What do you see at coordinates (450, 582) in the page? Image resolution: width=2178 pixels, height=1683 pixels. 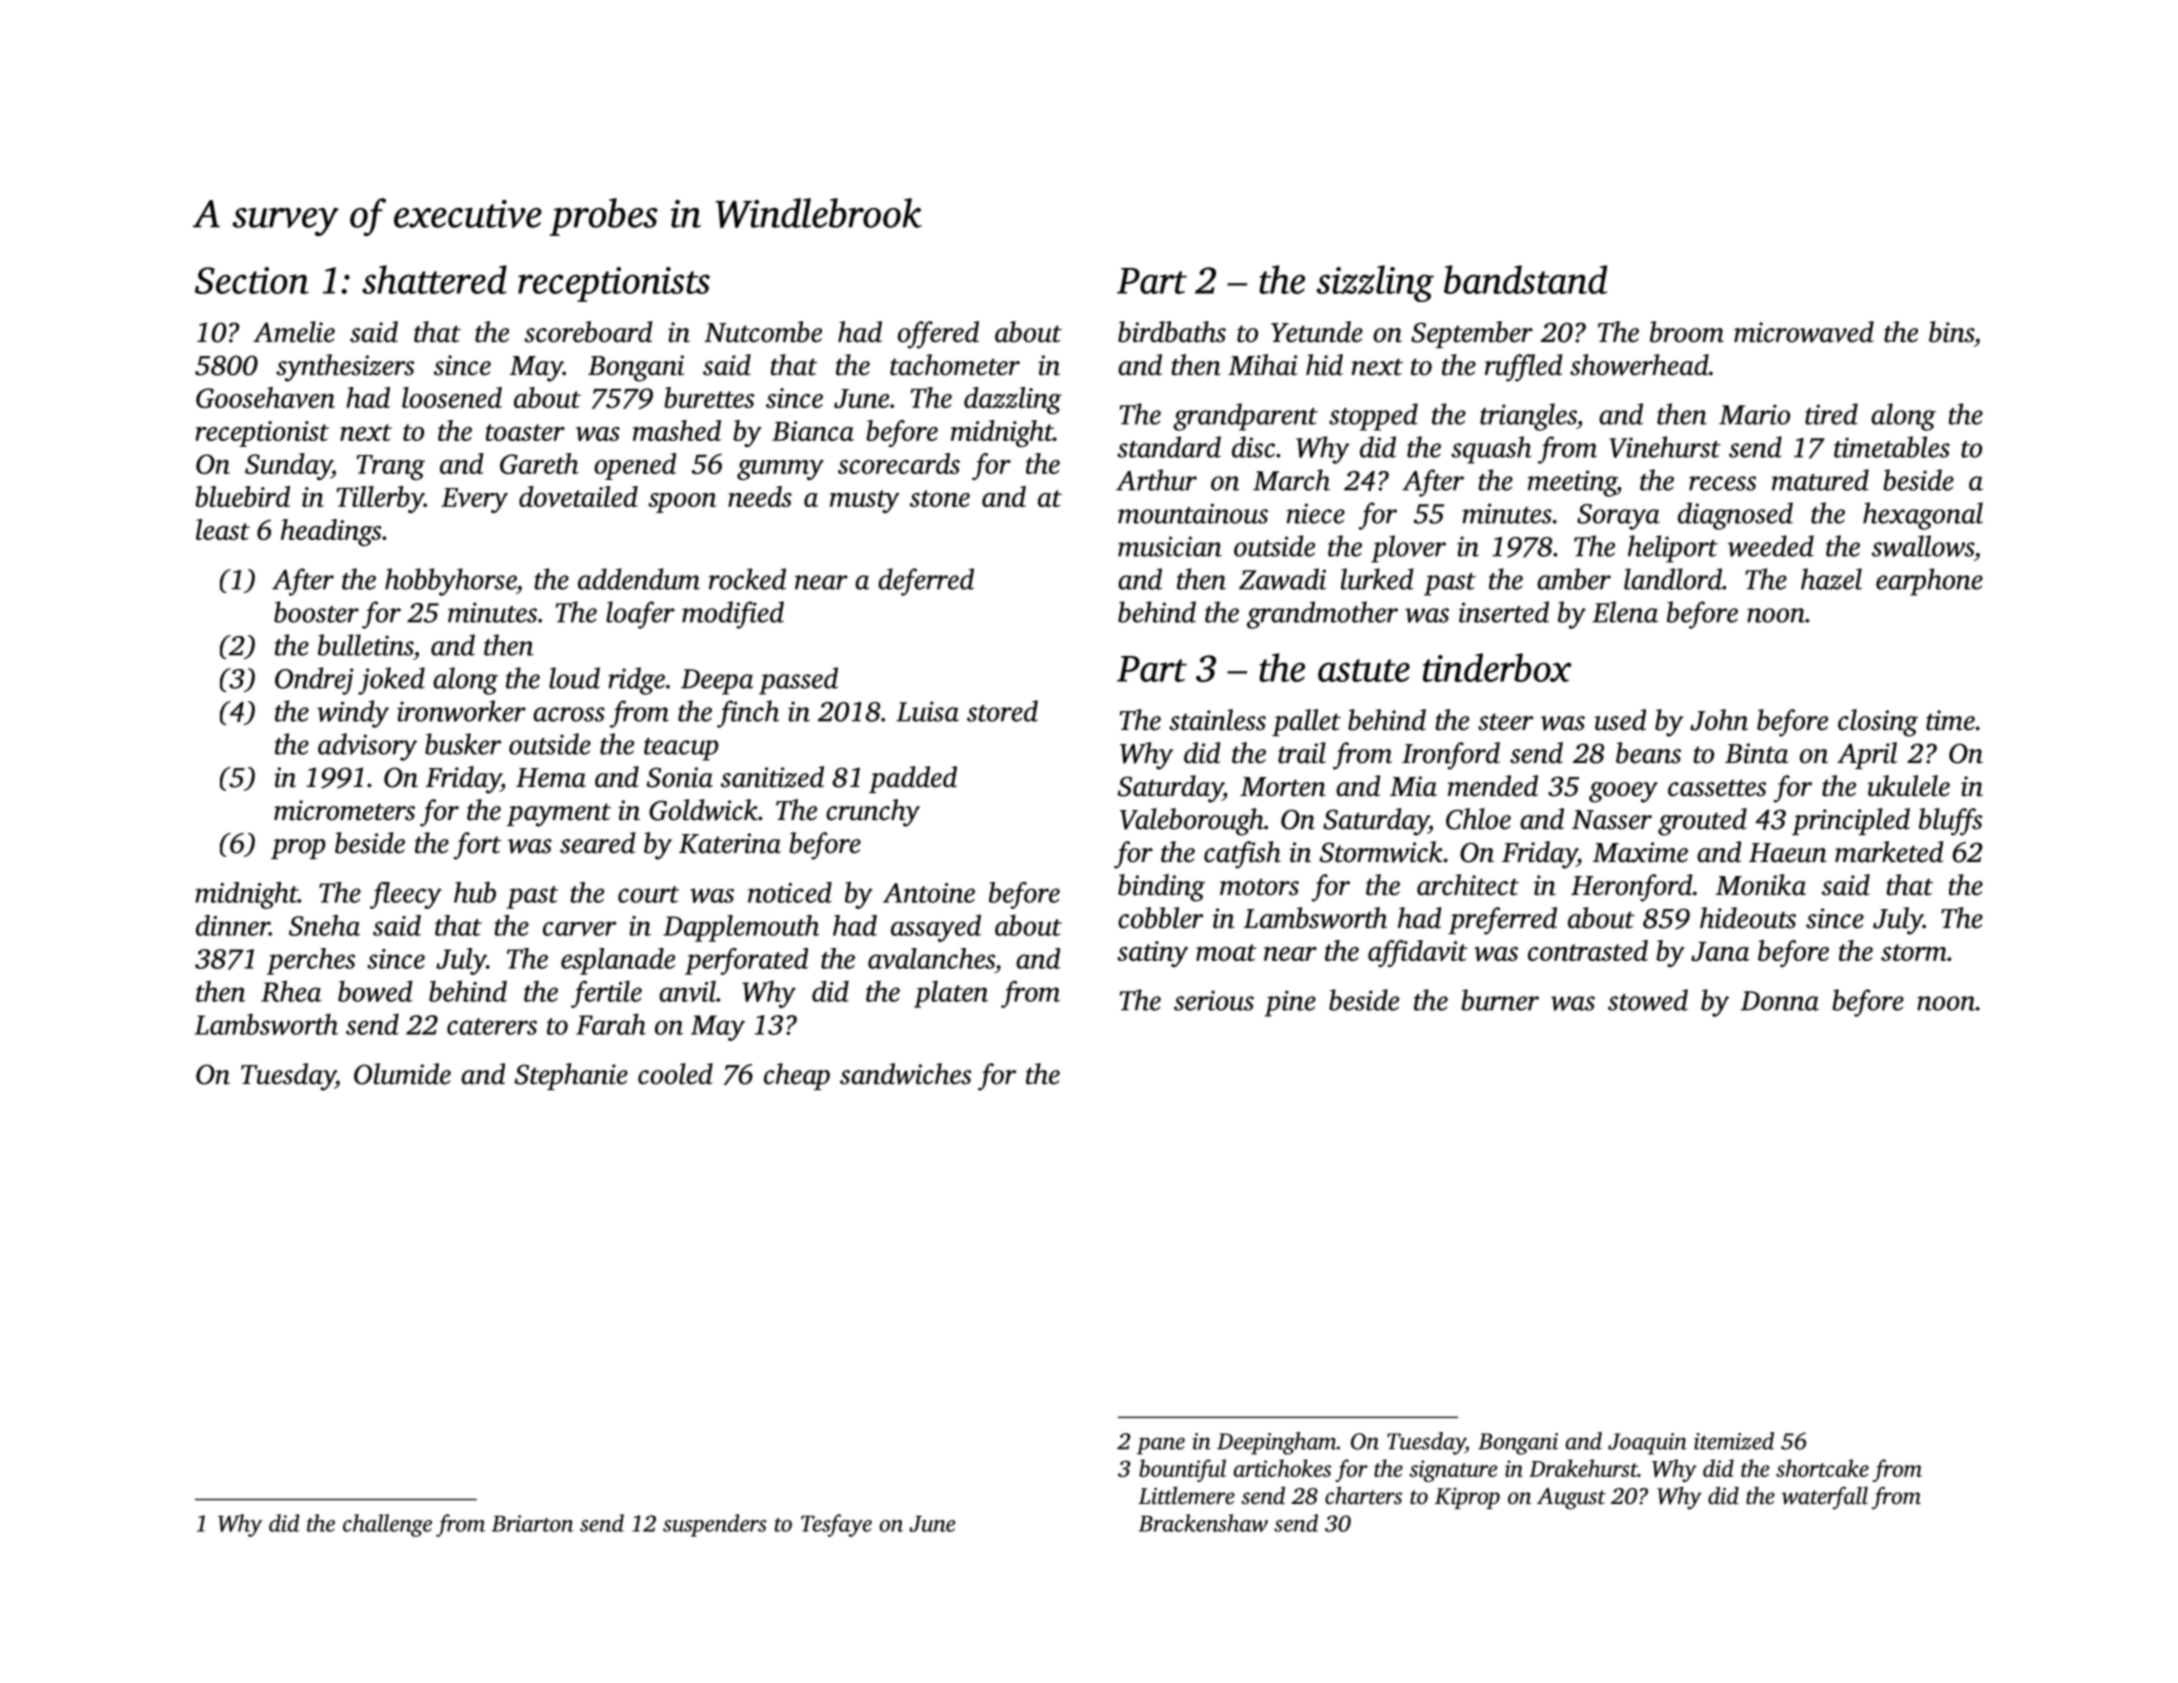 I see `hobbyhorse` at bounding box center [450, 582].
